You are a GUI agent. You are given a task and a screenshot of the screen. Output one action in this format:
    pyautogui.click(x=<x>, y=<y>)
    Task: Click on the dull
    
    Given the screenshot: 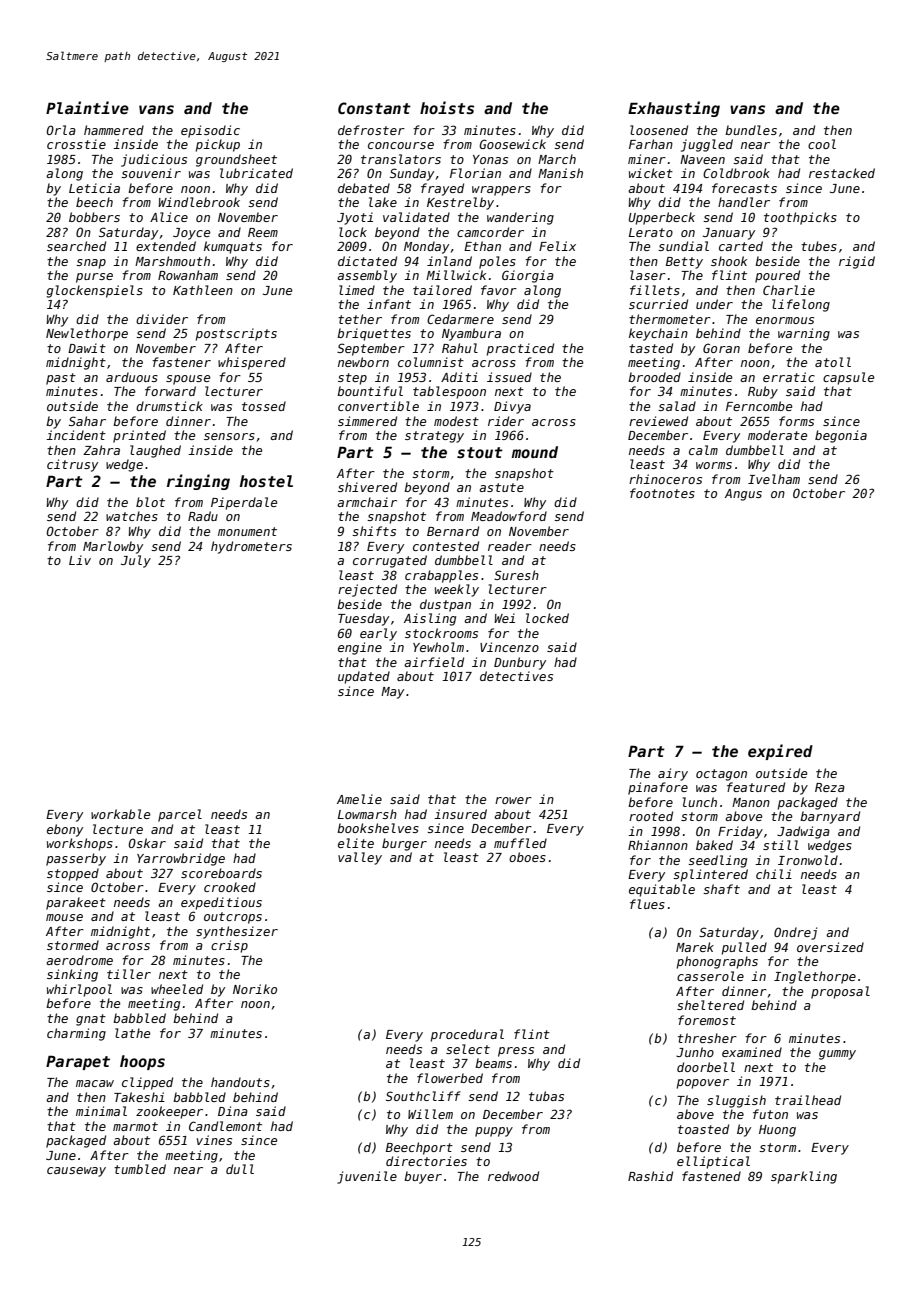 What is the action you would take?
    pyautogui.click(x=240, y=1169)
